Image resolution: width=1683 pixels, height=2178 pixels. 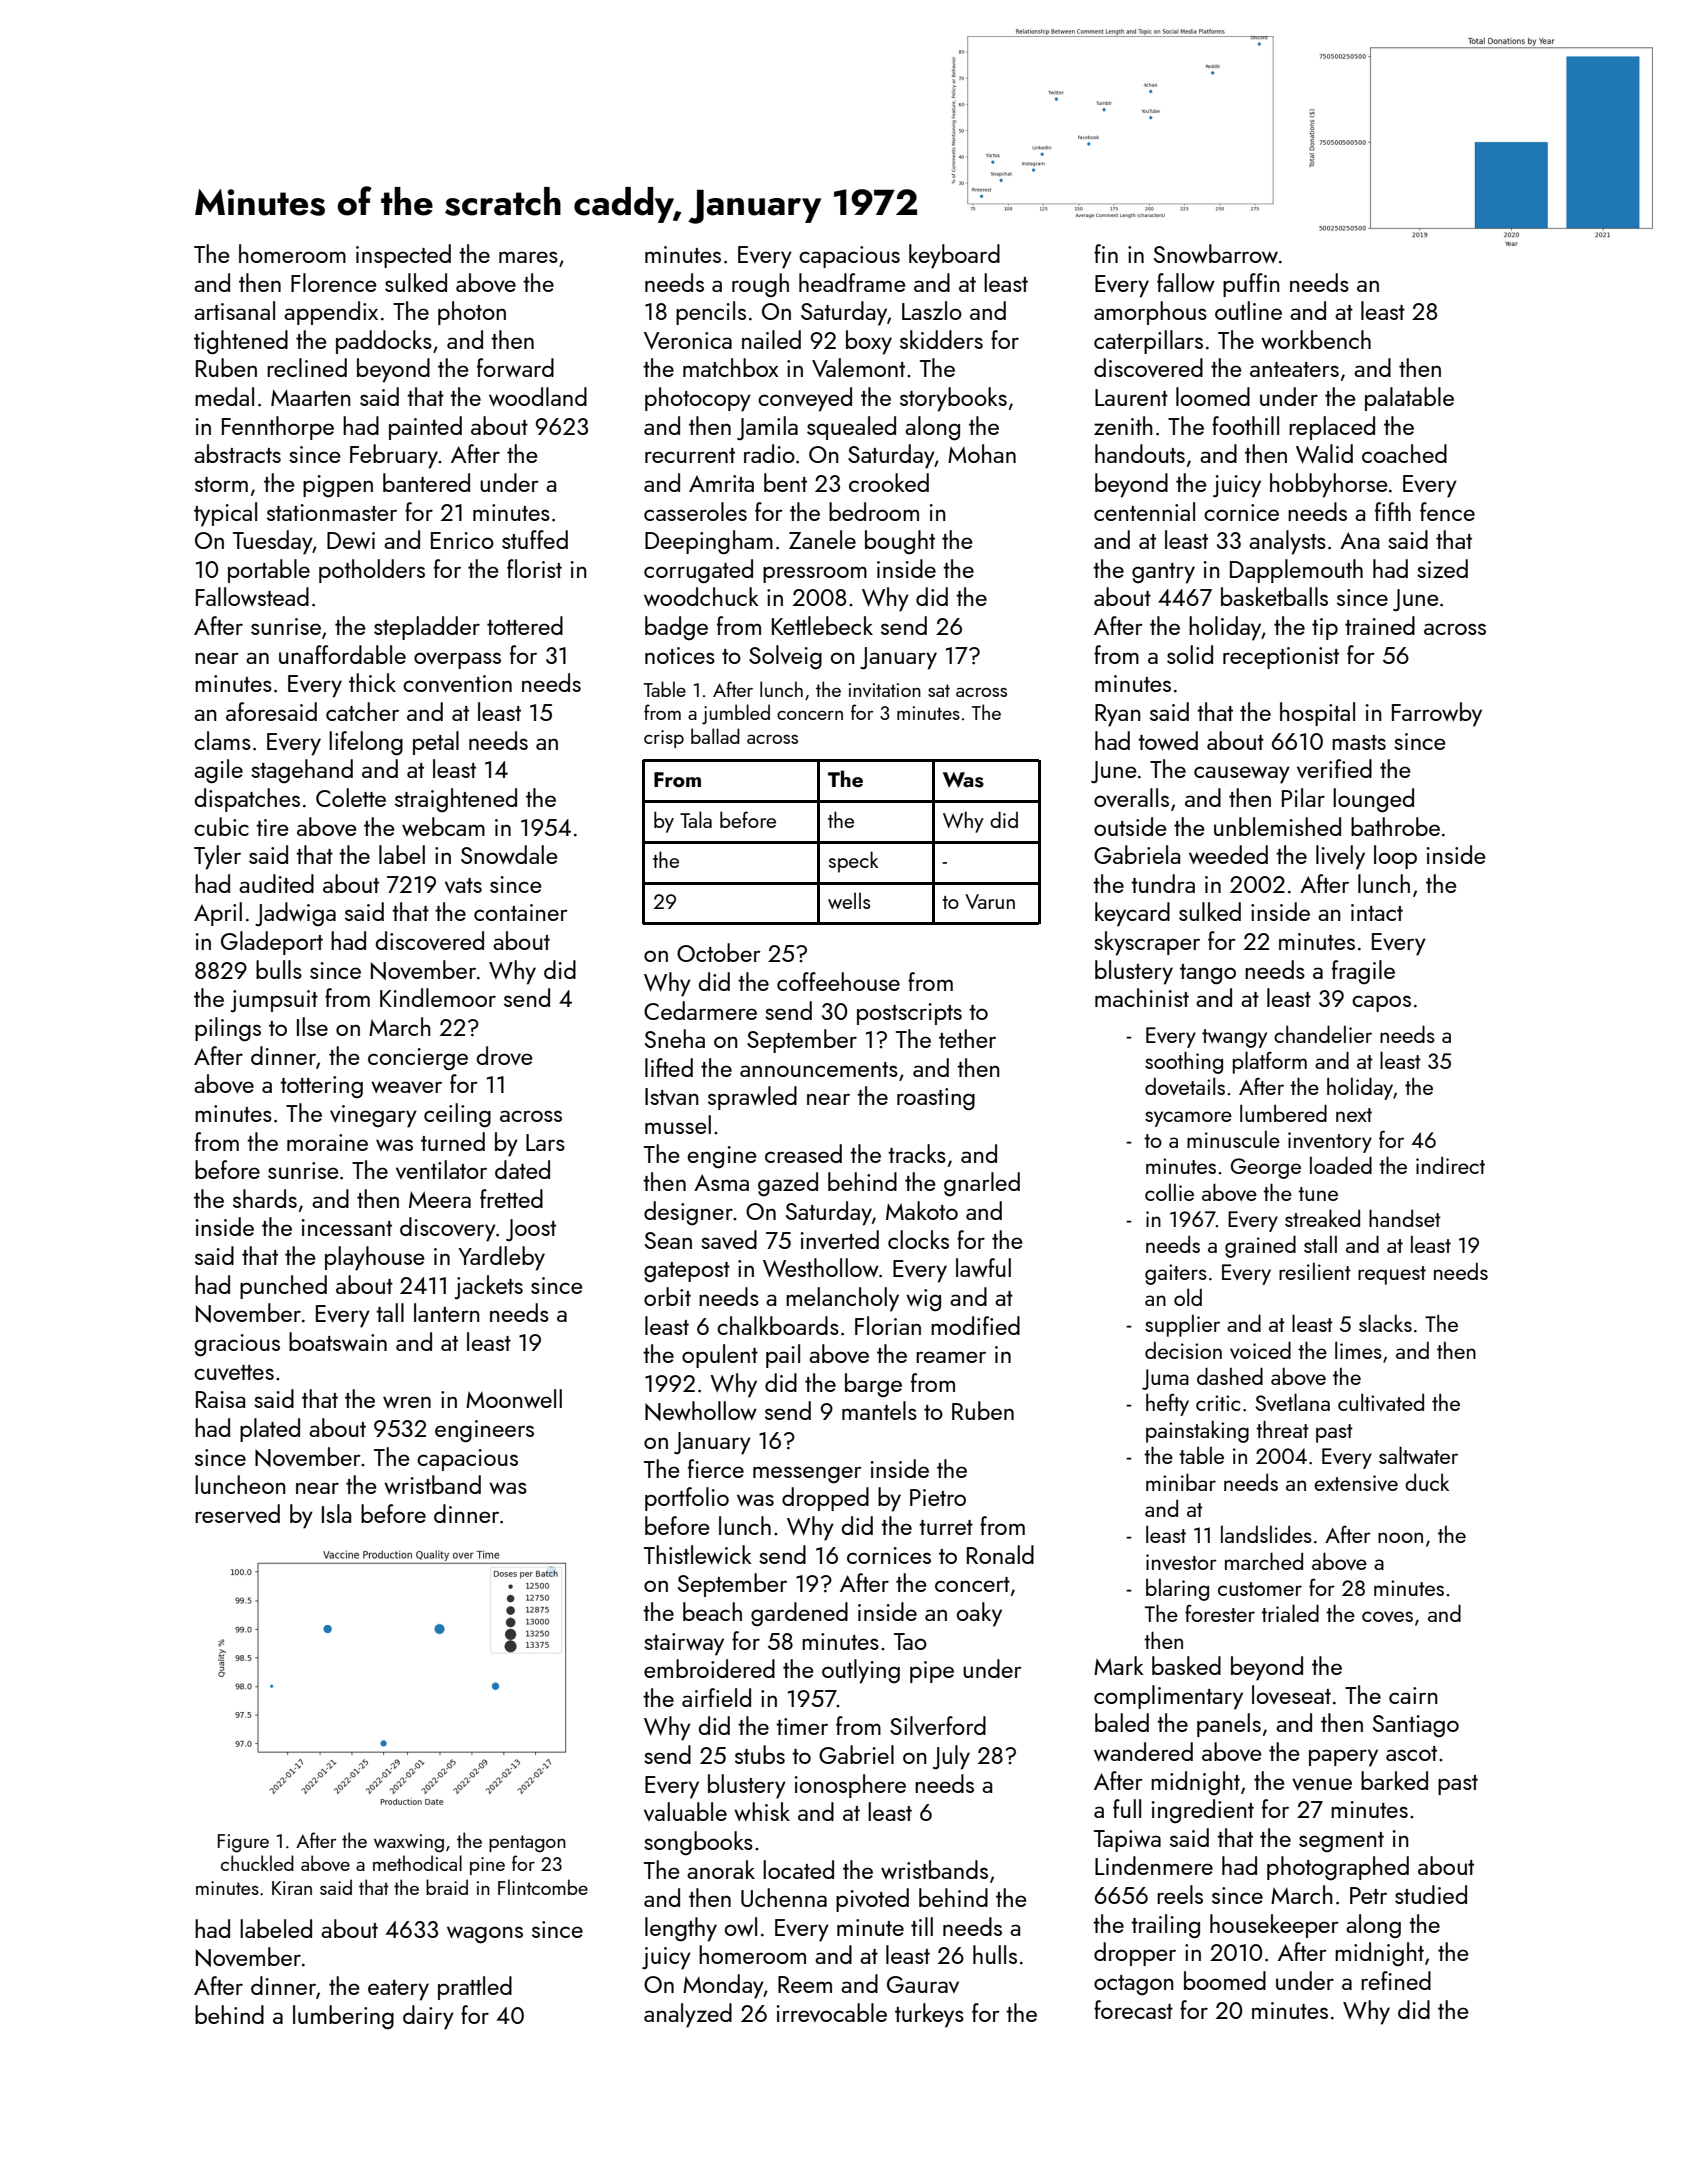 What do you see at coordinates (1427, 1482) in the document?
I see `duck` at bounding box center [1427, 1482].
